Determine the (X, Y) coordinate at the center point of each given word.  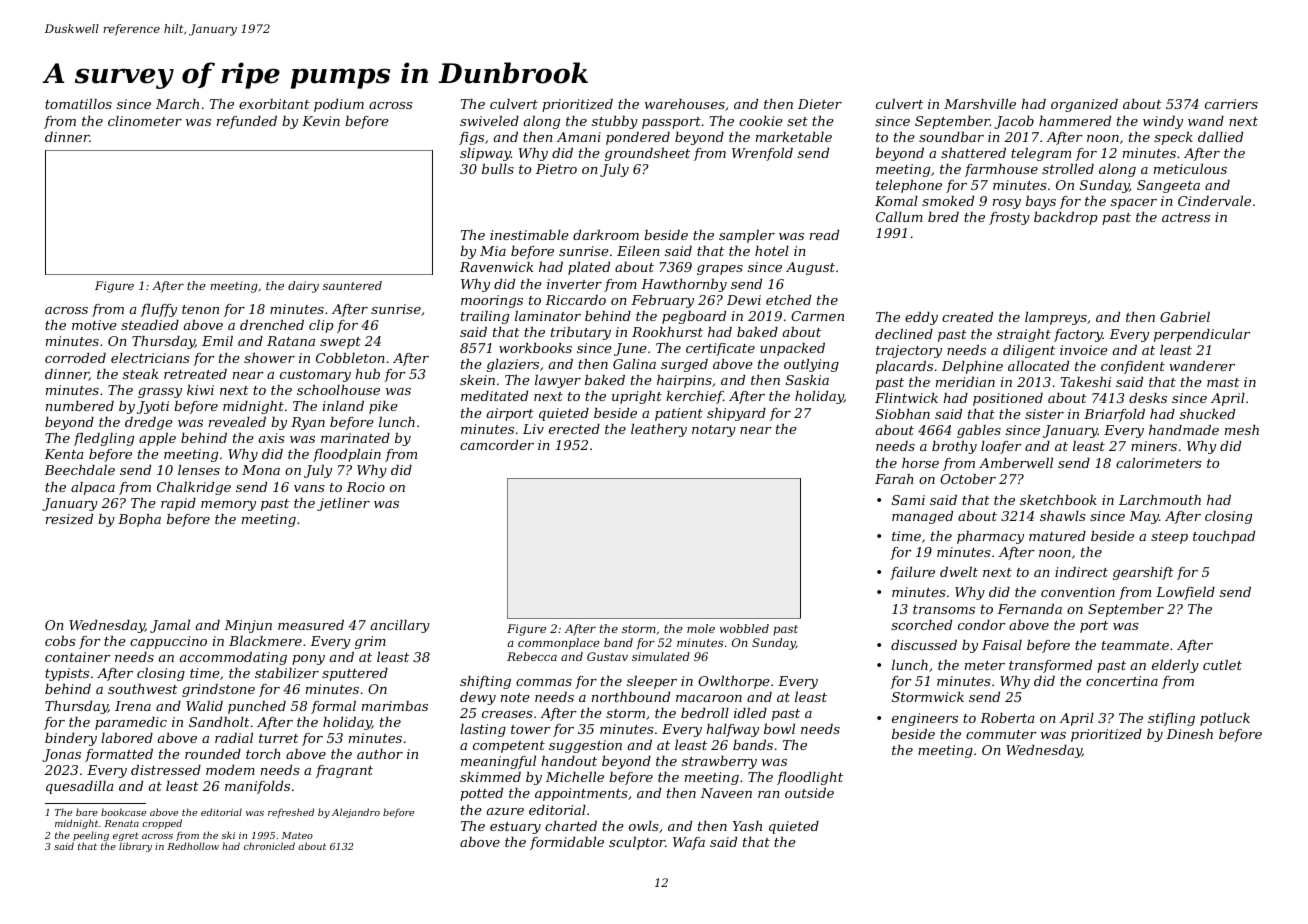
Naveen (726, 793)
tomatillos (78, 104)
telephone (909, 186)
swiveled (489, 121)
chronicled (269, 846)
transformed (1050, 666)
